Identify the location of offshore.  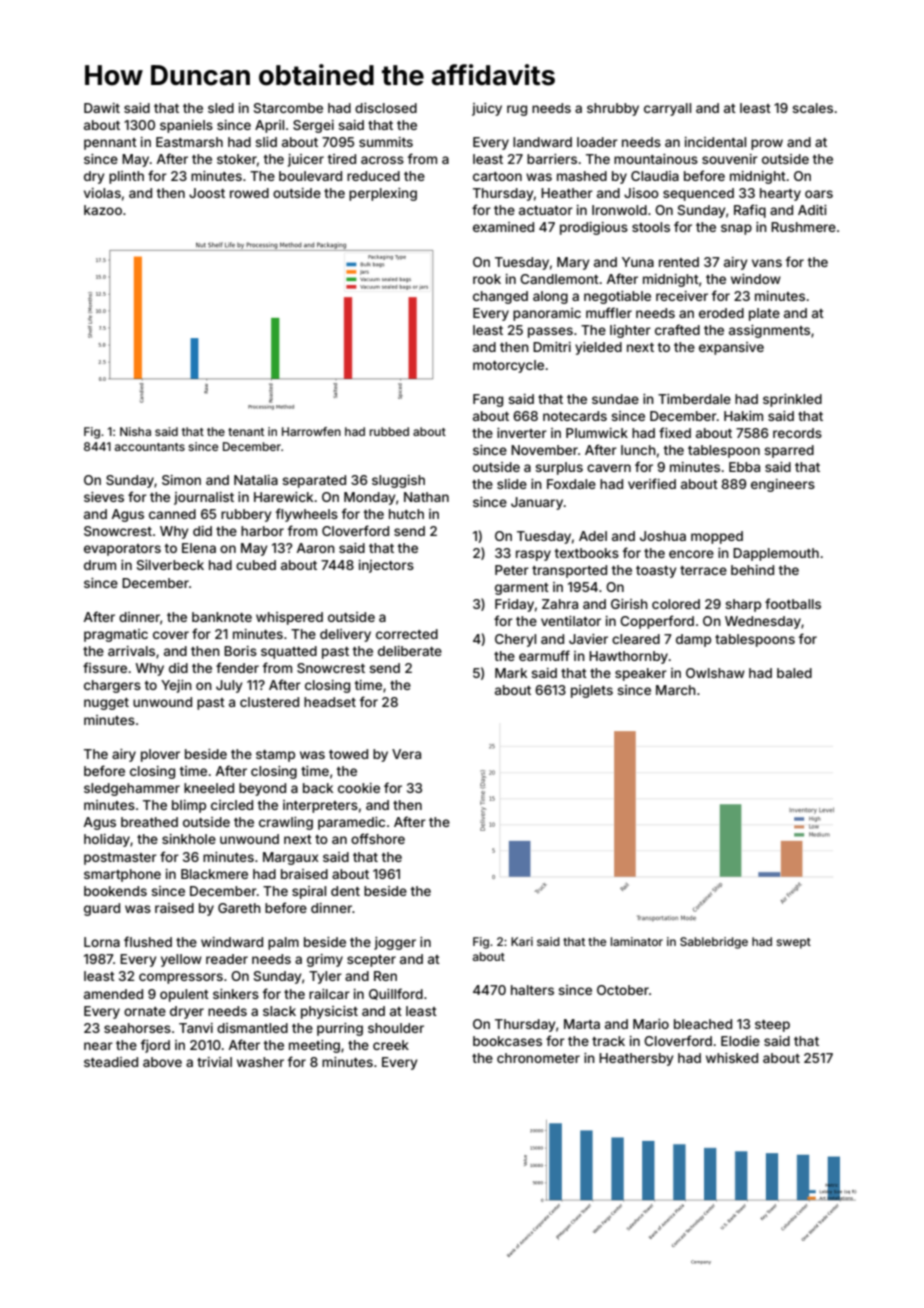
(378, 838).
